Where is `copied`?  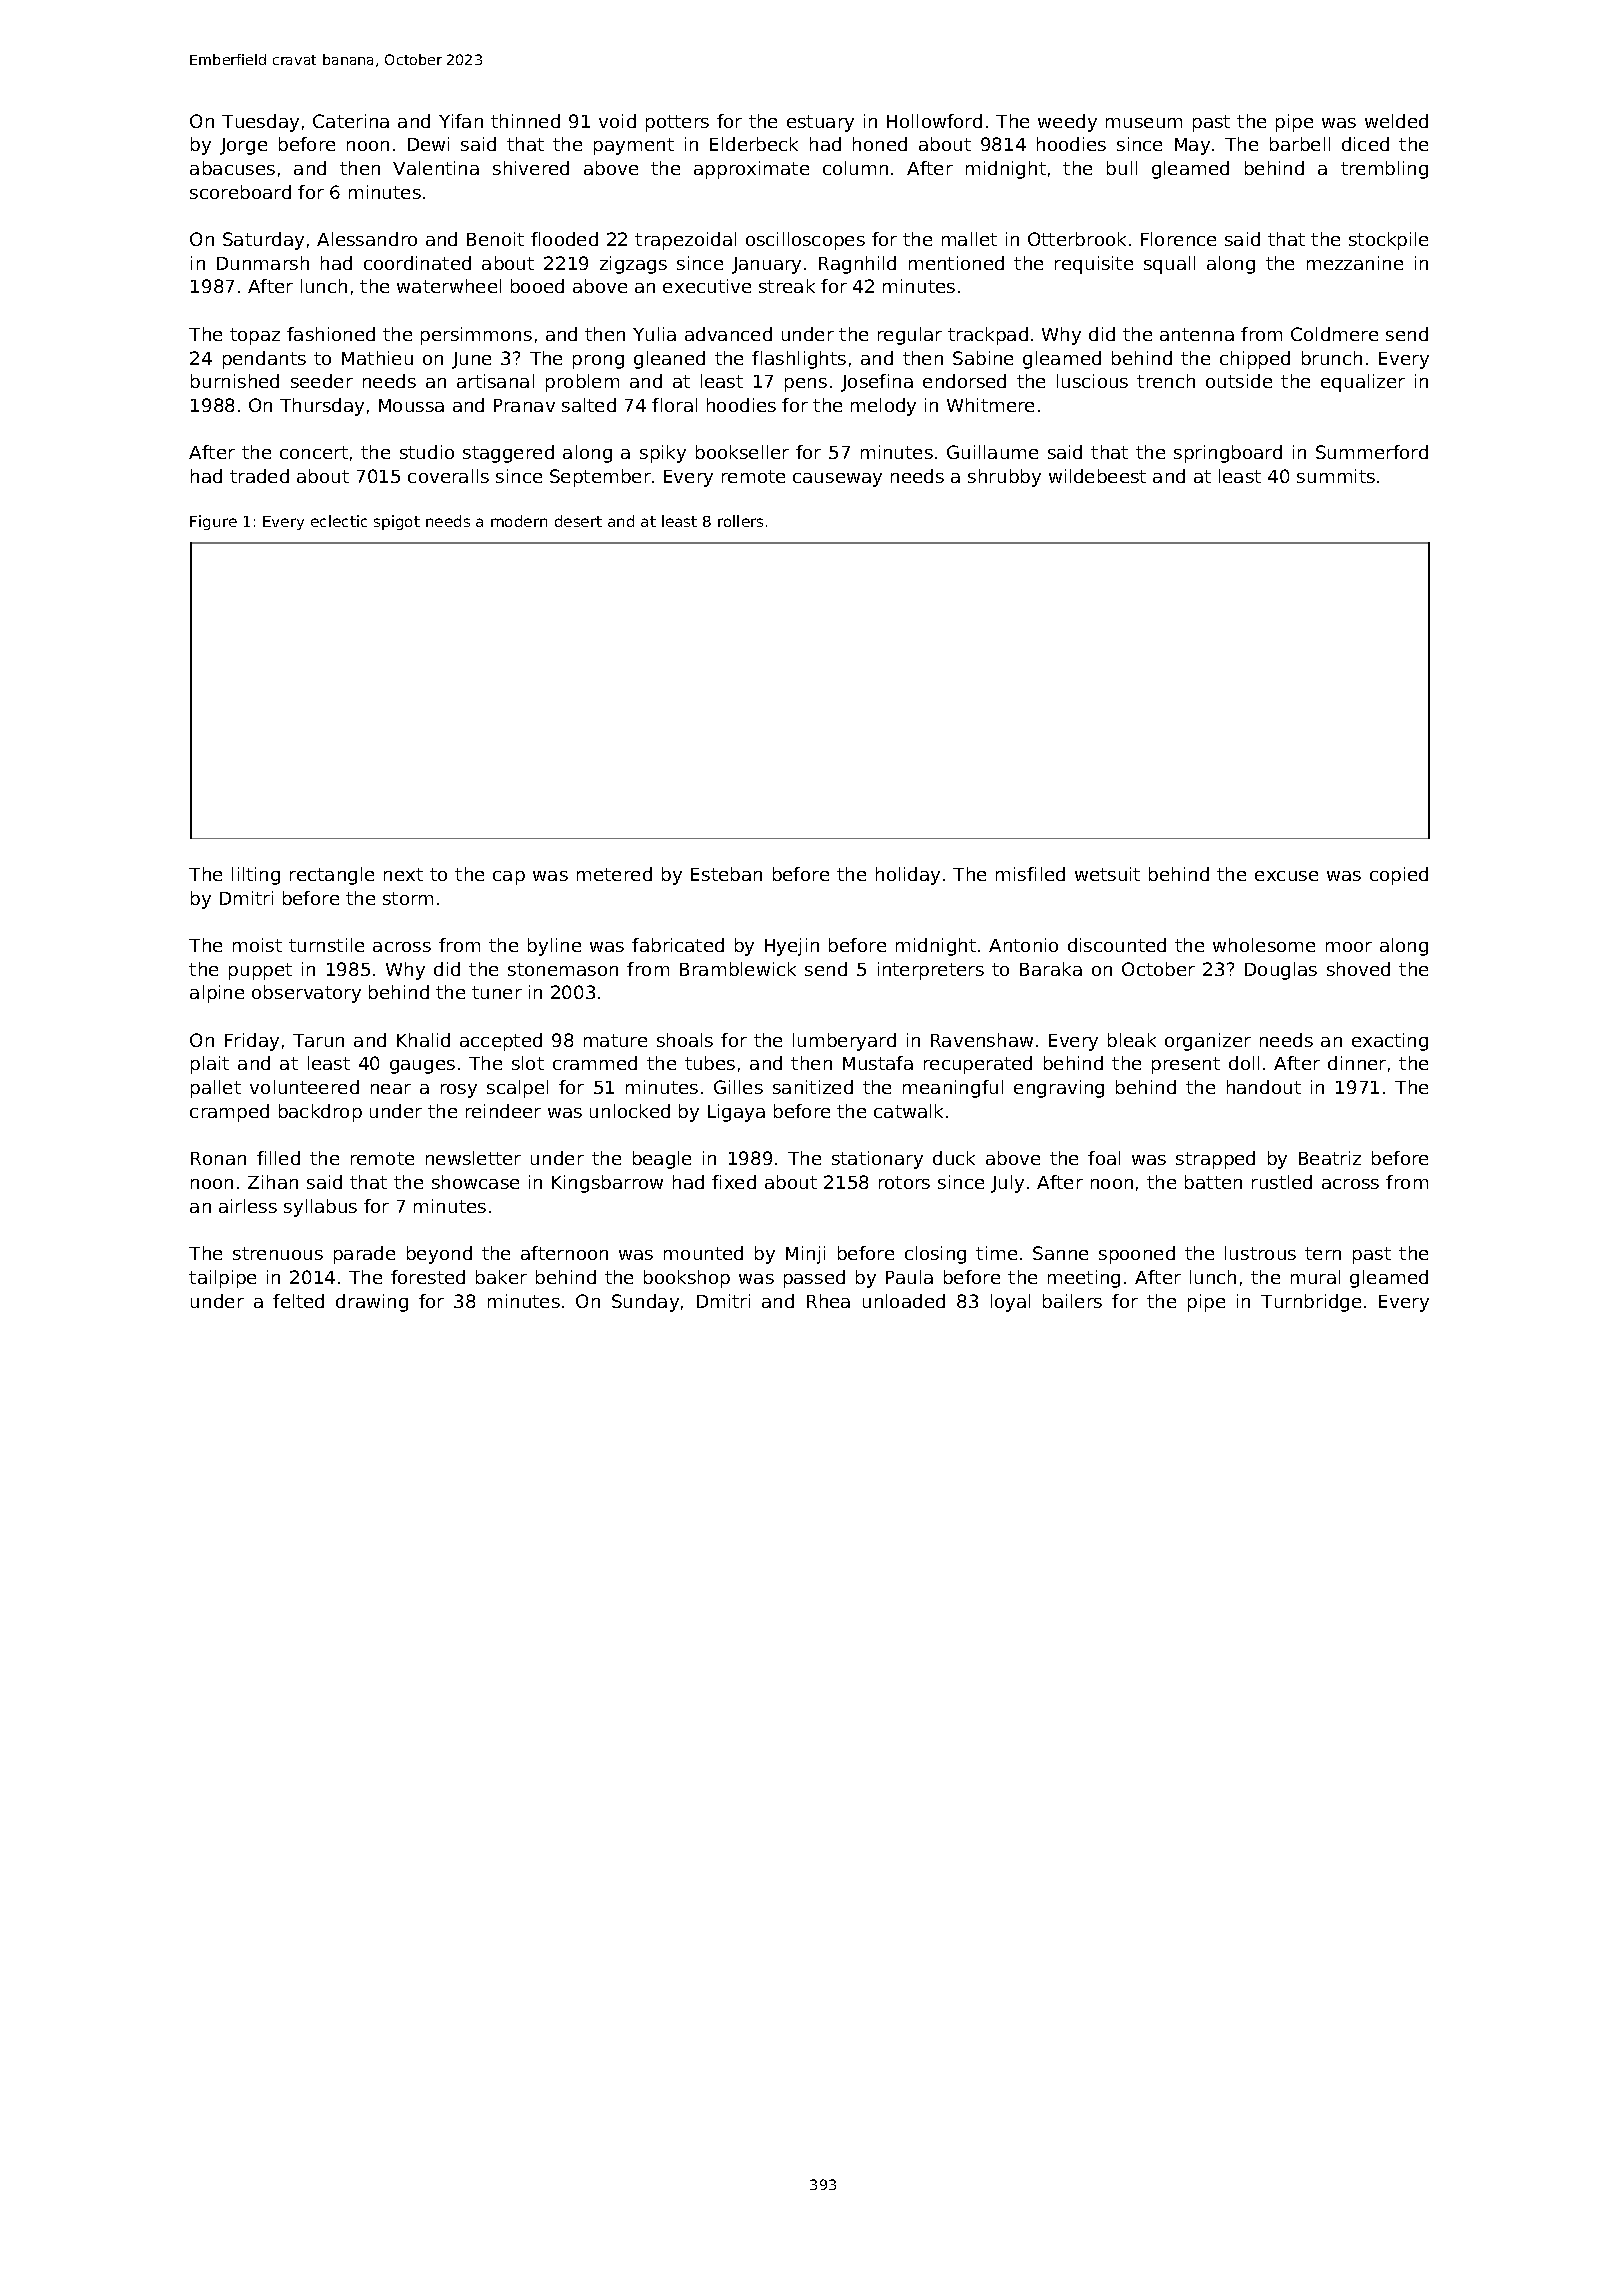 copied is located at coordinates (1399, 876).
